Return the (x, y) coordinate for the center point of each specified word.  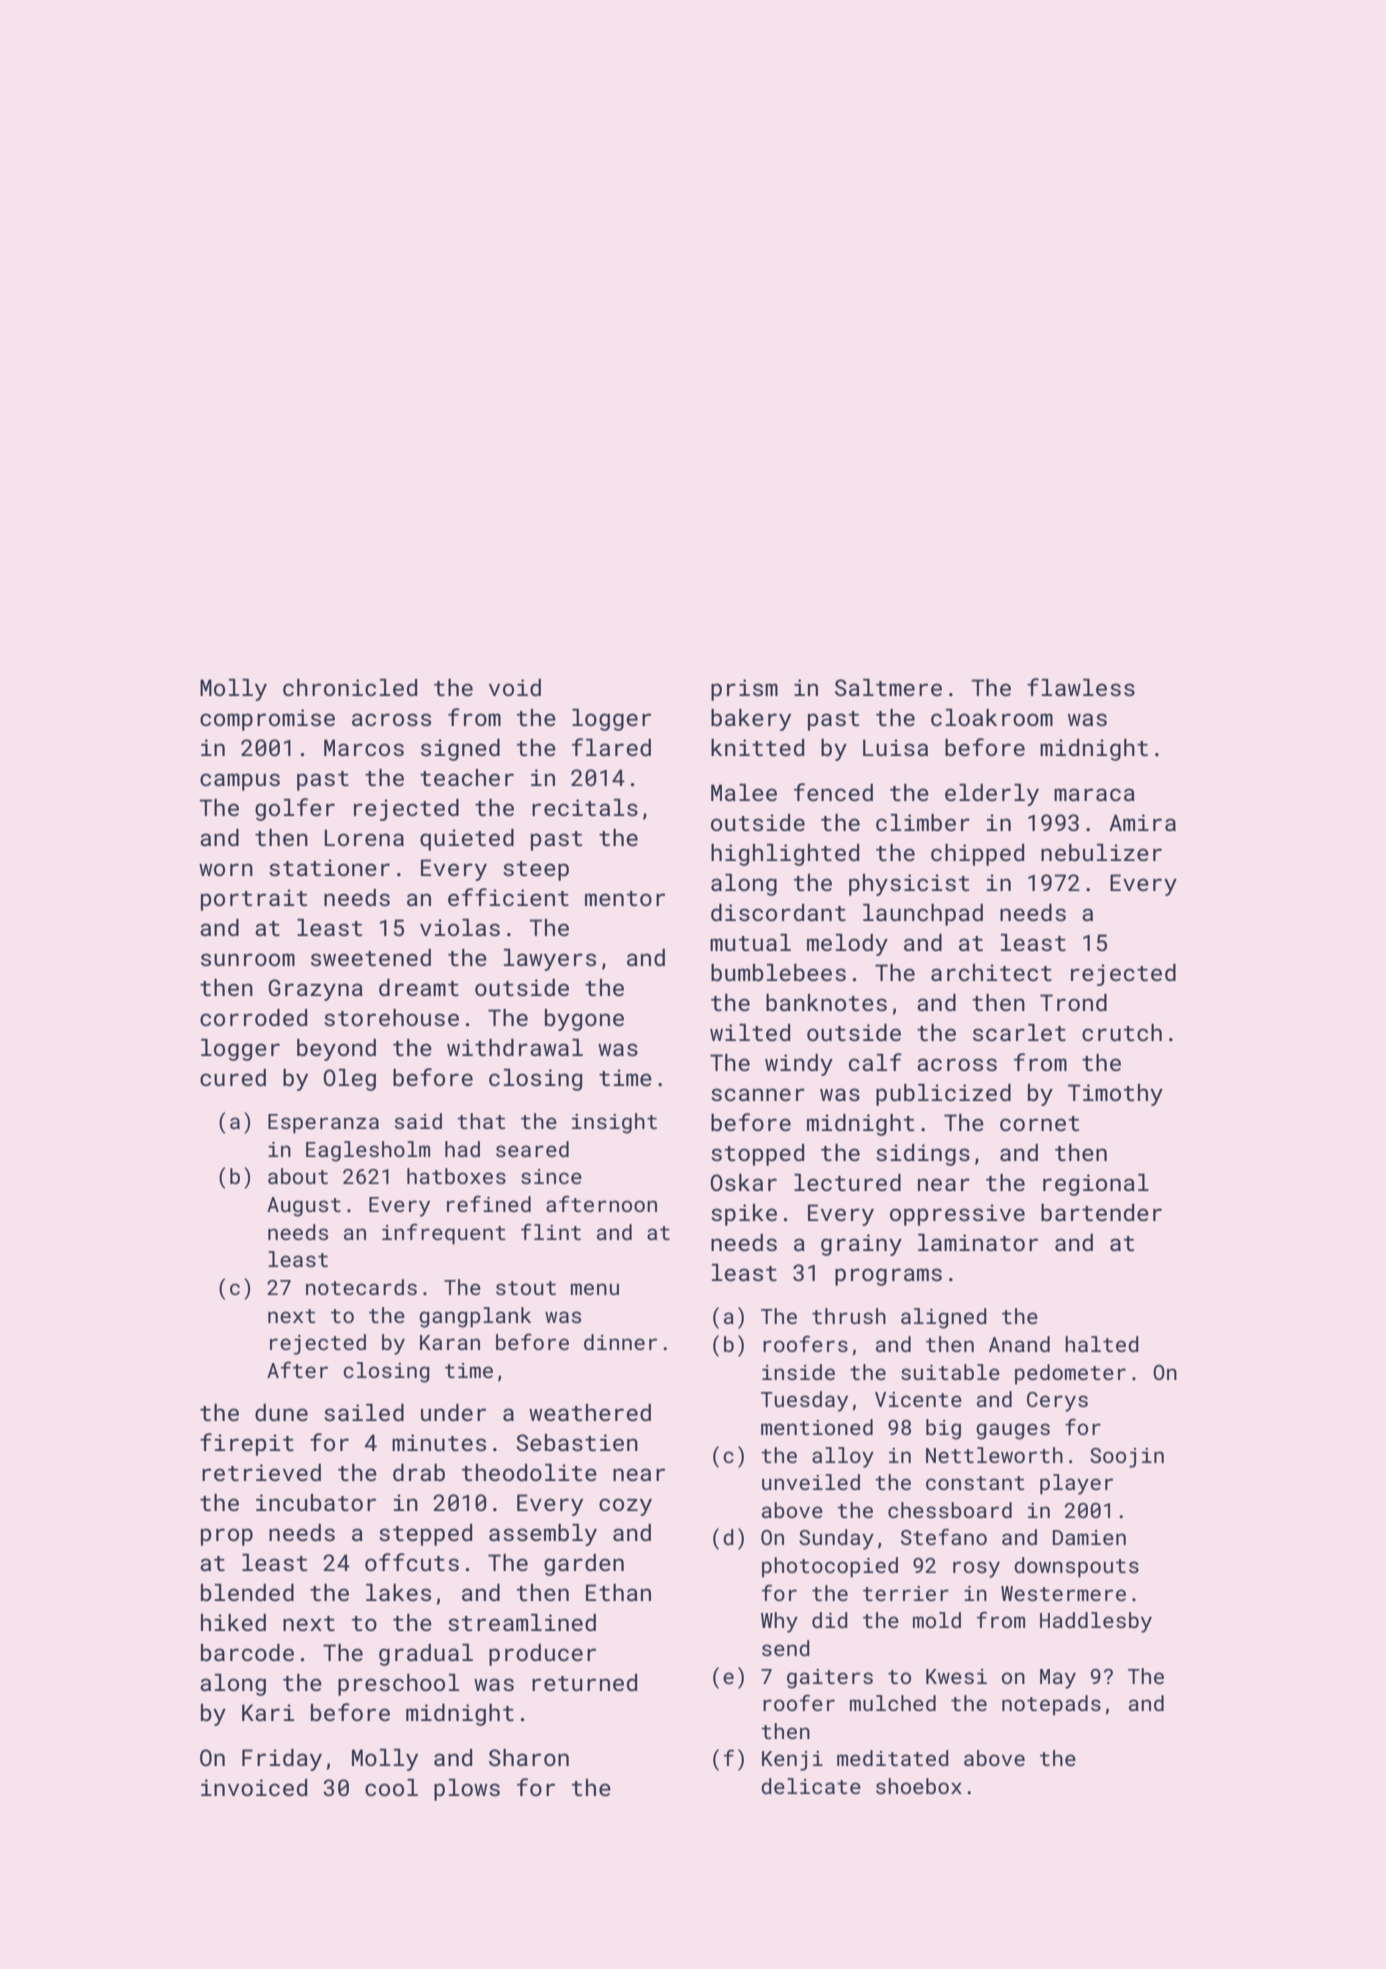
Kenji (792, 1761)
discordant (778, 912)
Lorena (364, 837)
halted (1102, 1344)
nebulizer (1101, 852)
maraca (1094, 794)
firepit (247, 1444)
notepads (1051, 1705)
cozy (625, 1507)
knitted (757, 747)
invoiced (254, 1787)
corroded (253, 1017)
